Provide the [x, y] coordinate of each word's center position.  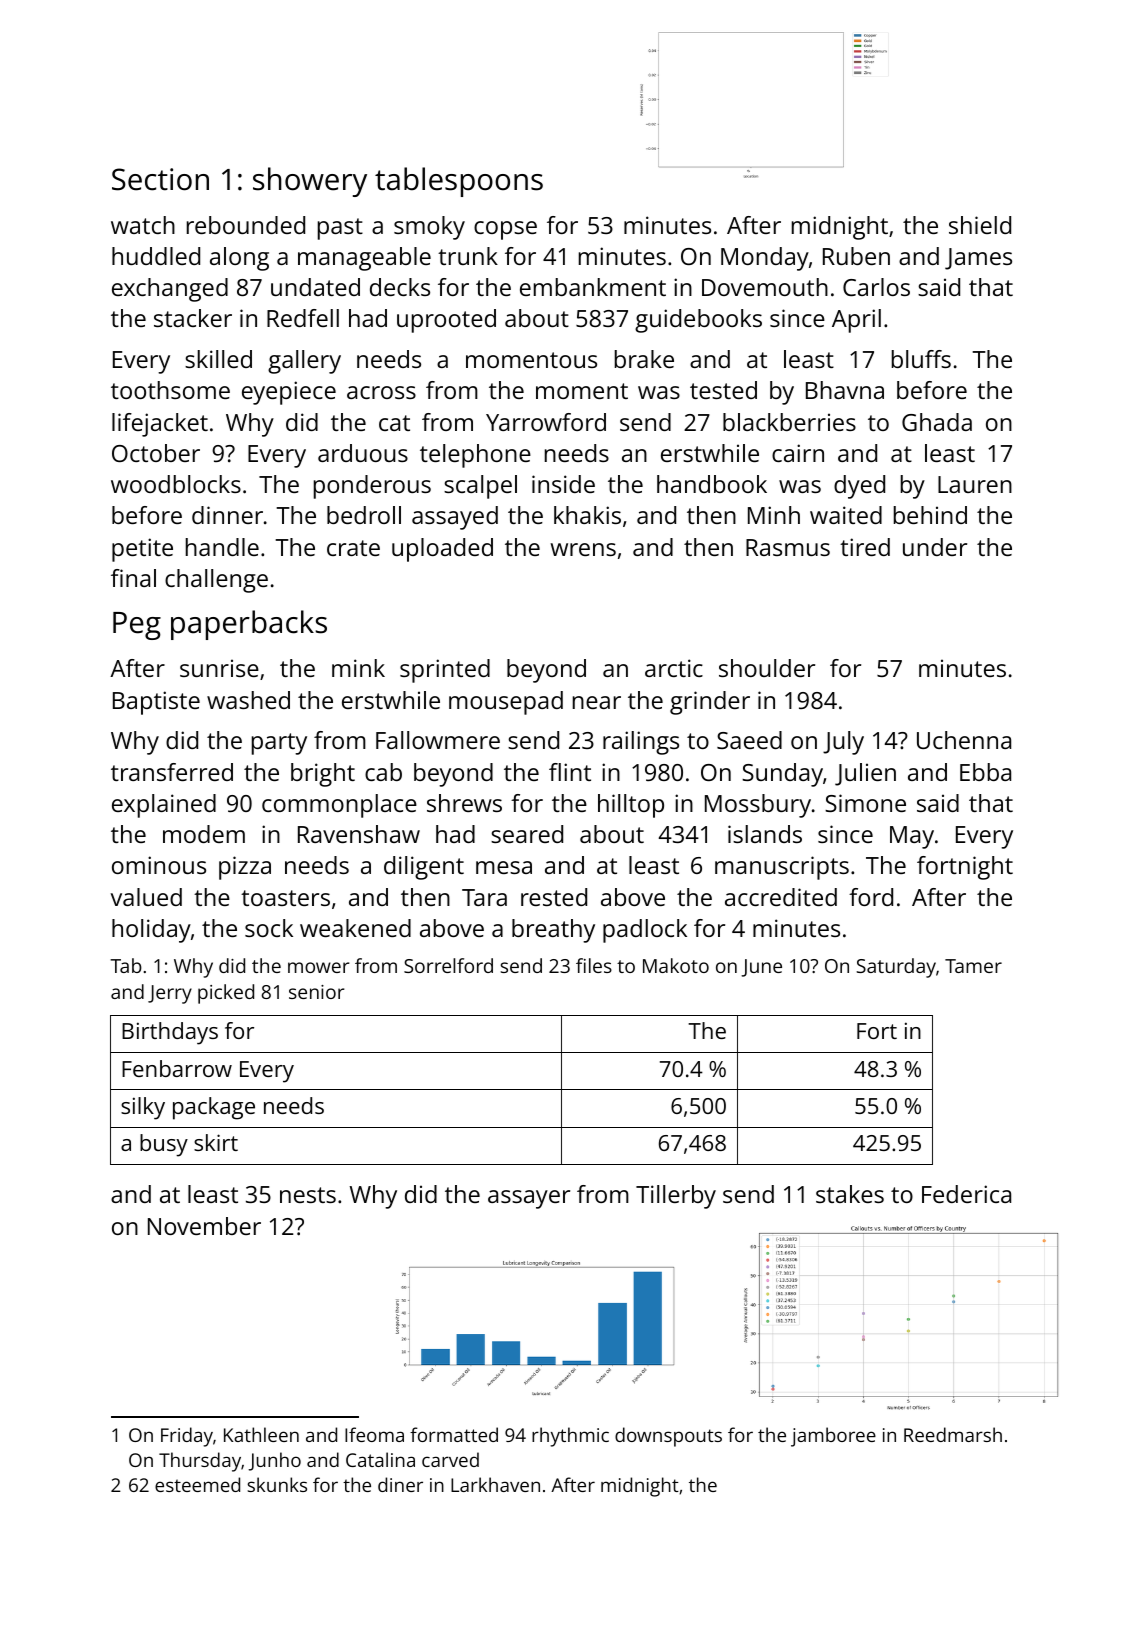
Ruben [856, 256]
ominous [159, 865]
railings [641, 743]
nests [308, 1195]
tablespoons [459, 182]
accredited [781, 897]
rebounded [246, 225]
